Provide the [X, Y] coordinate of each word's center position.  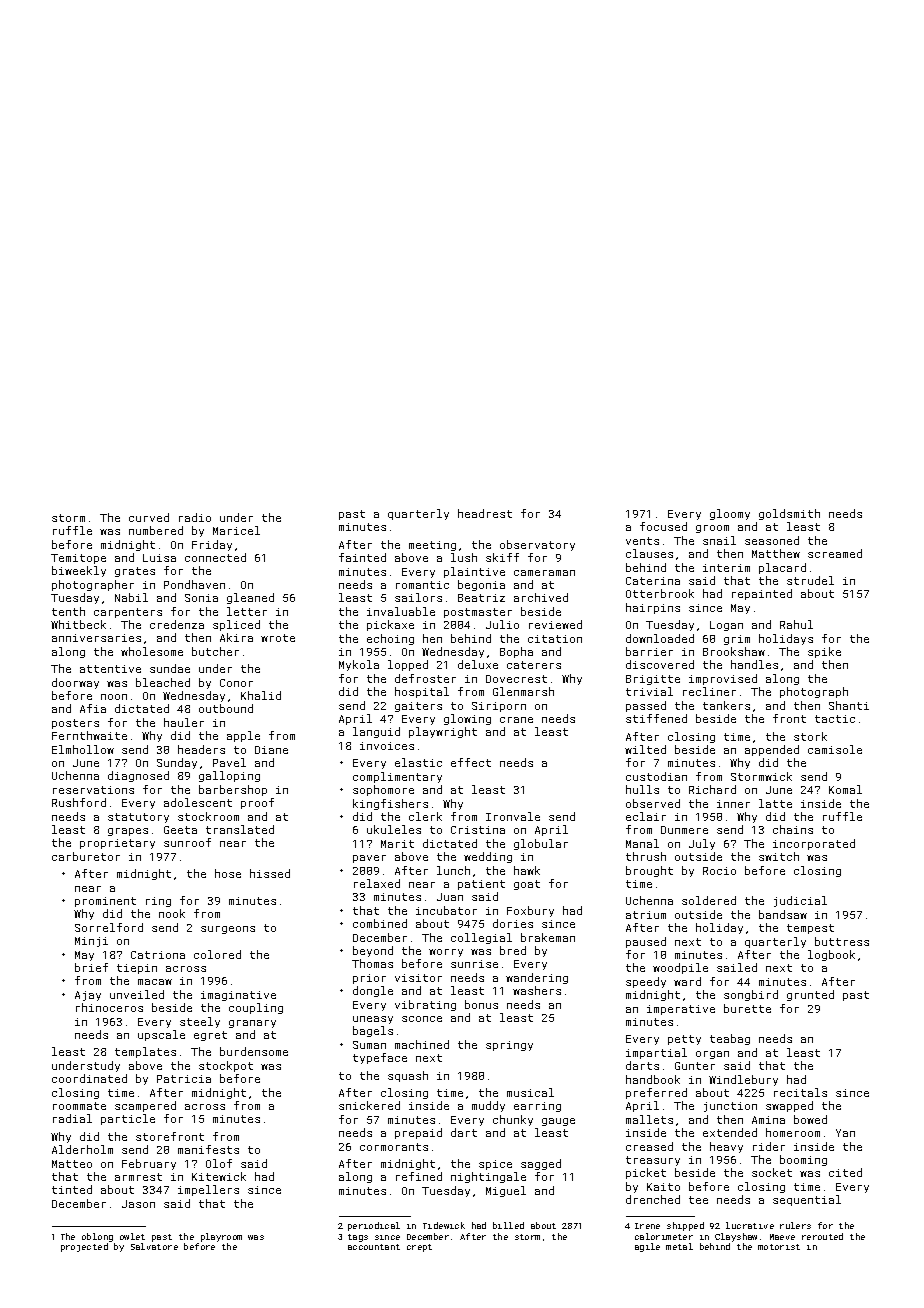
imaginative [238, 996]
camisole [835, 749]
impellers [208, 1190]
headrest [485, 513]
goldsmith [789, 514]
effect [471, 762]
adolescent [198, 802]
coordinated [89, 1078]
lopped [408, 665]
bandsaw [783, 914]
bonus [481, 1004]
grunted [810, 995]
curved [149, 517]
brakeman [548, 937]
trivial [649, 691]
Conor [236, 683]
